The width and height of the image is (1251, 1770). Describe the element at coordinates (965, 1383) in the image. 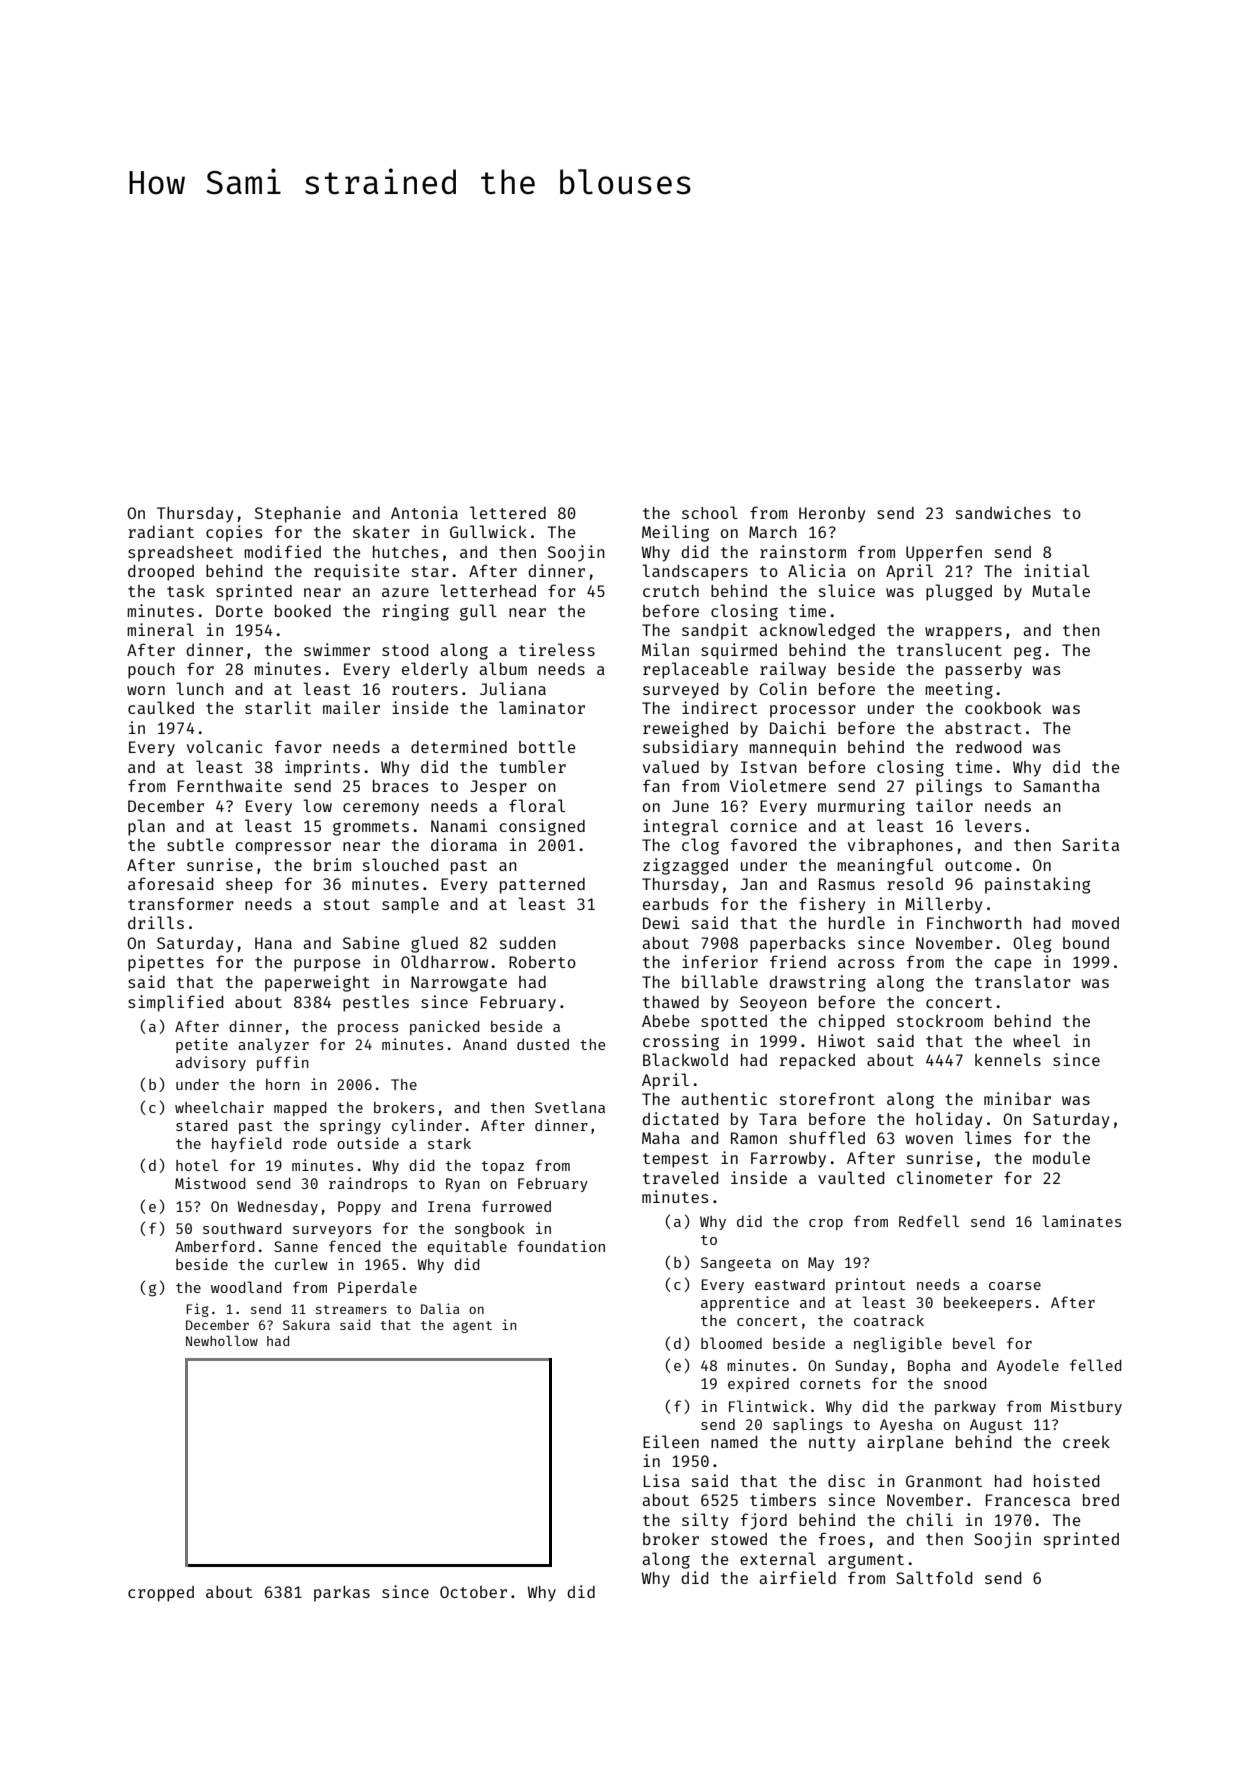

I see `snood` at that location.
